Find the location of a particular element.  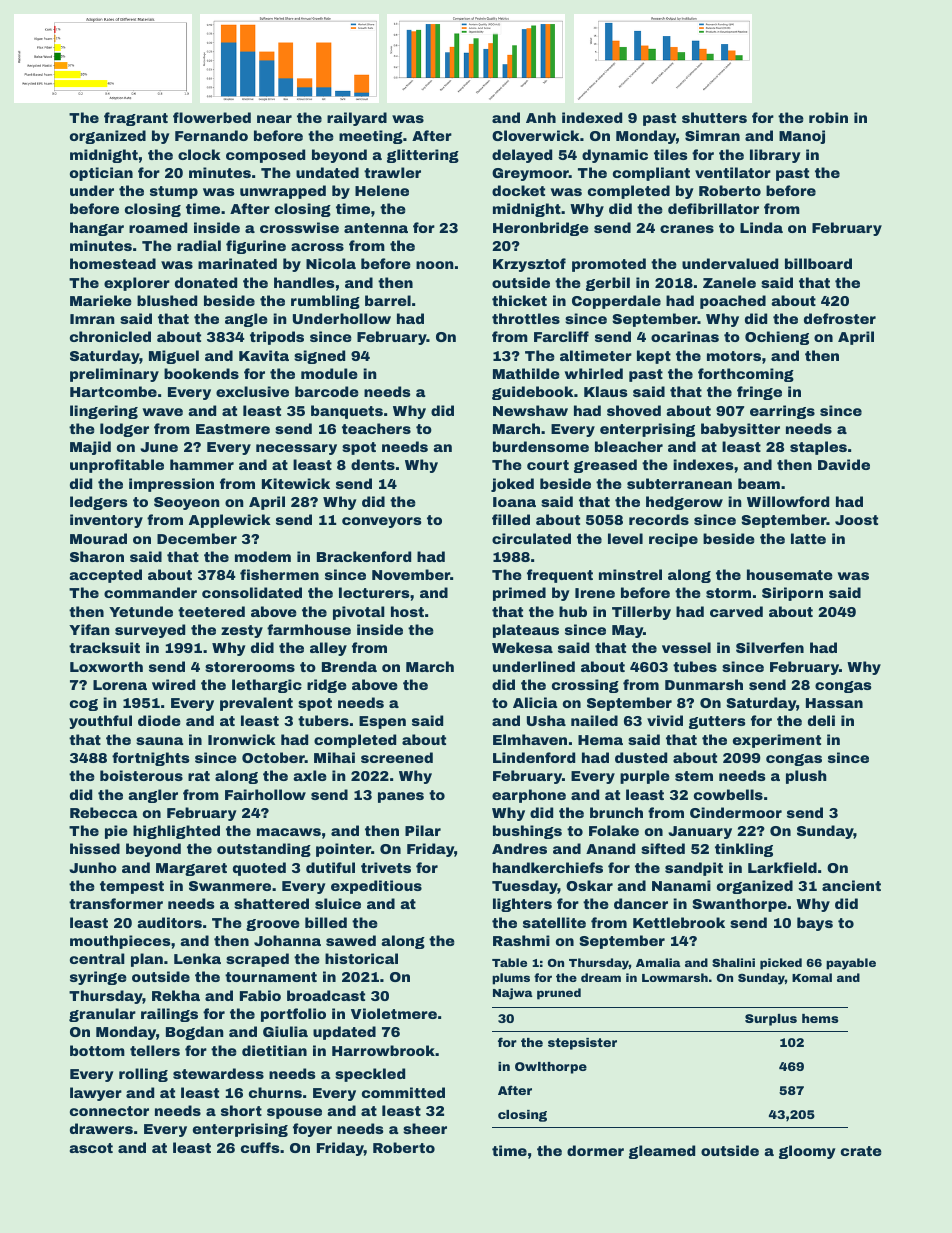

cowbells is located at coordinates (728, 794).
